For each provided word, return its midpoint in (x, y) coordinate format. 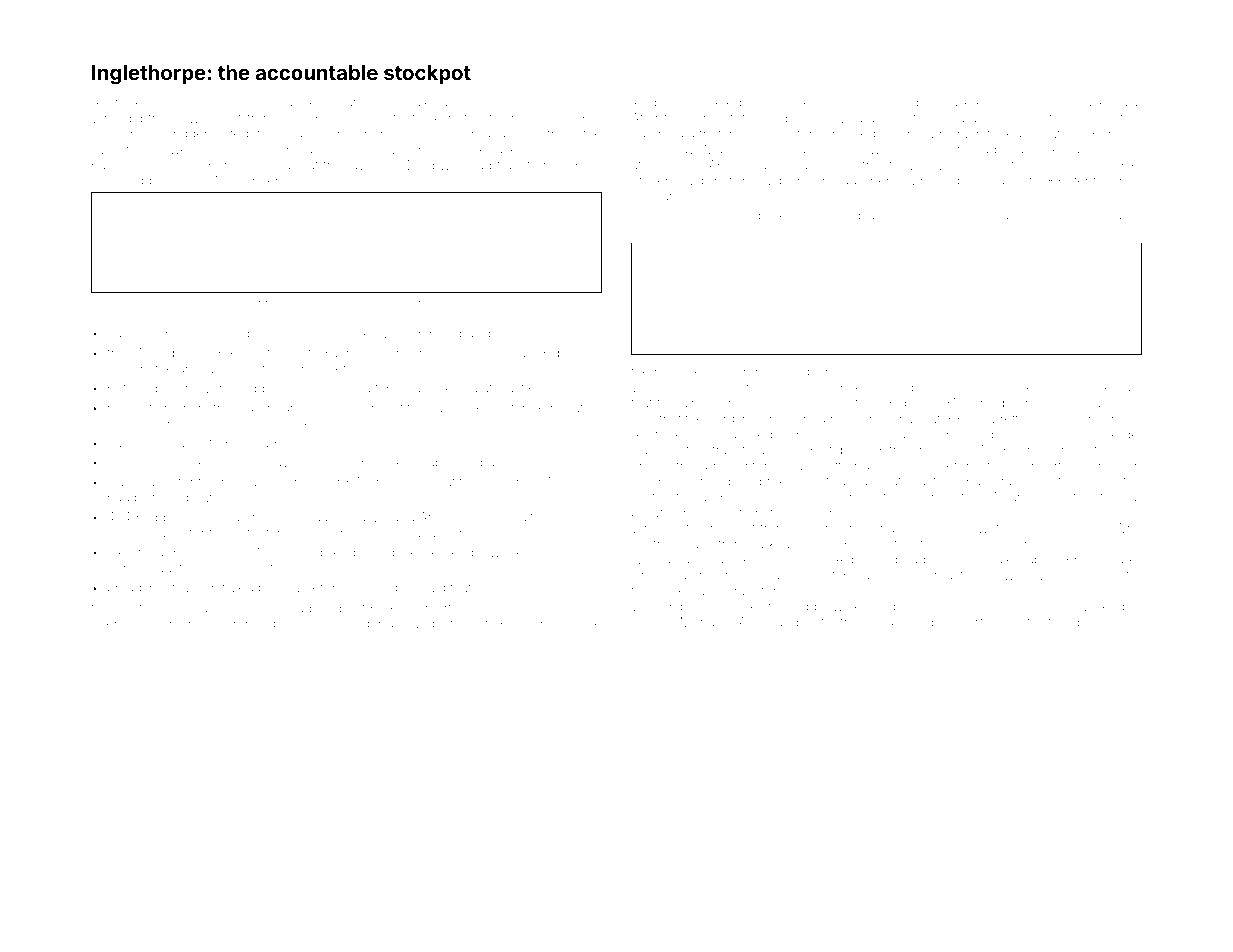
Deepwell (435, 166)
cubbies (150, 181)
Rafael (1125, 215)
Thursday (766, 576)
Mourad (272, 552)
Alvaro (1010, 497)
